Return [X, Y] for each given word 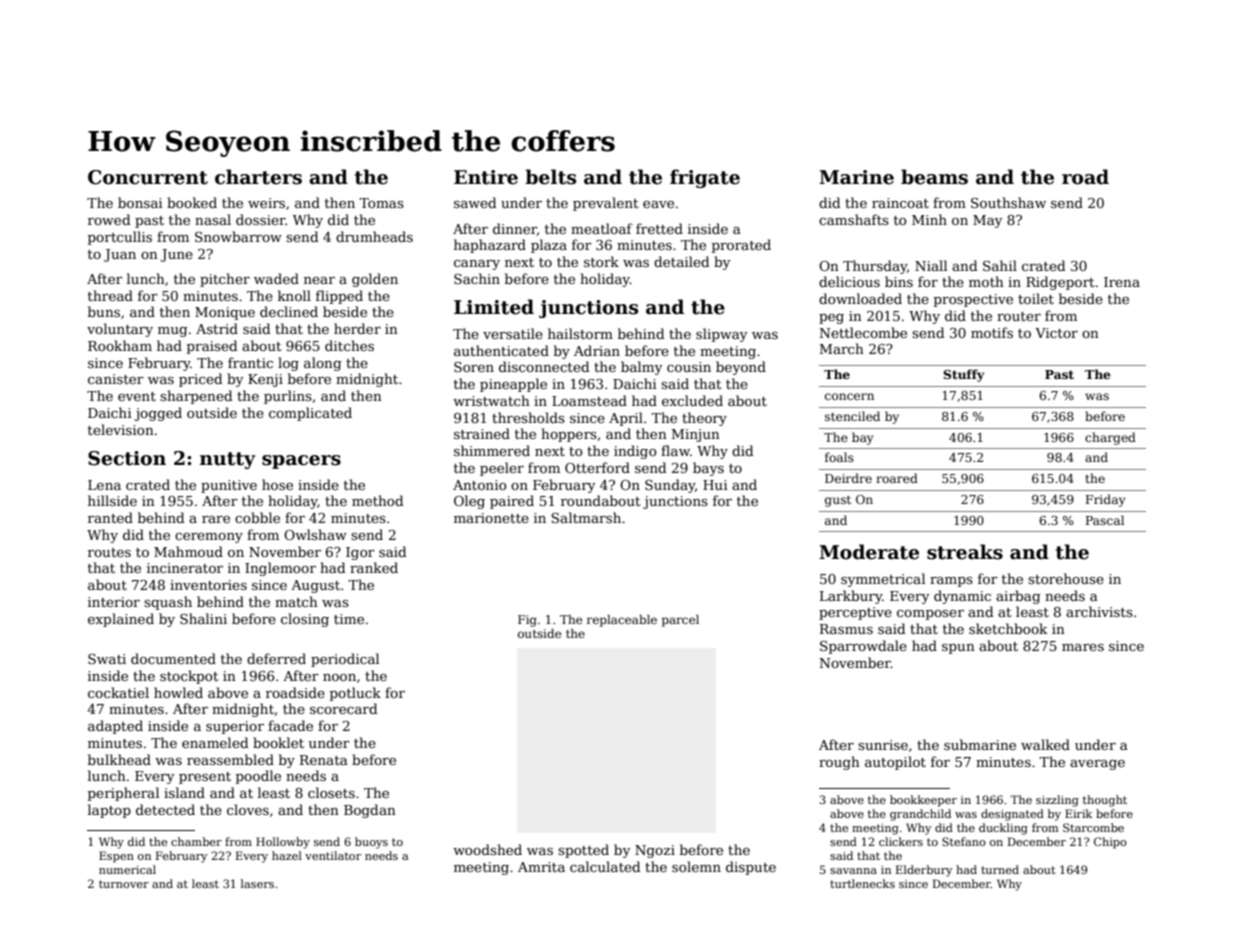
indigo [635, 452]
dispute [751, 868]
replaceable [622, 621]
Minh [929, 219]
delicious [849, 281]
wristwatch [491, 400]
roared [897, 478]
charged [1110, 438]
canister [116, 379]
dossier [261, 219]
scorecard [343, 708]
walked [1045, 744]
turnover [124, 884]
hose [277, 484]
